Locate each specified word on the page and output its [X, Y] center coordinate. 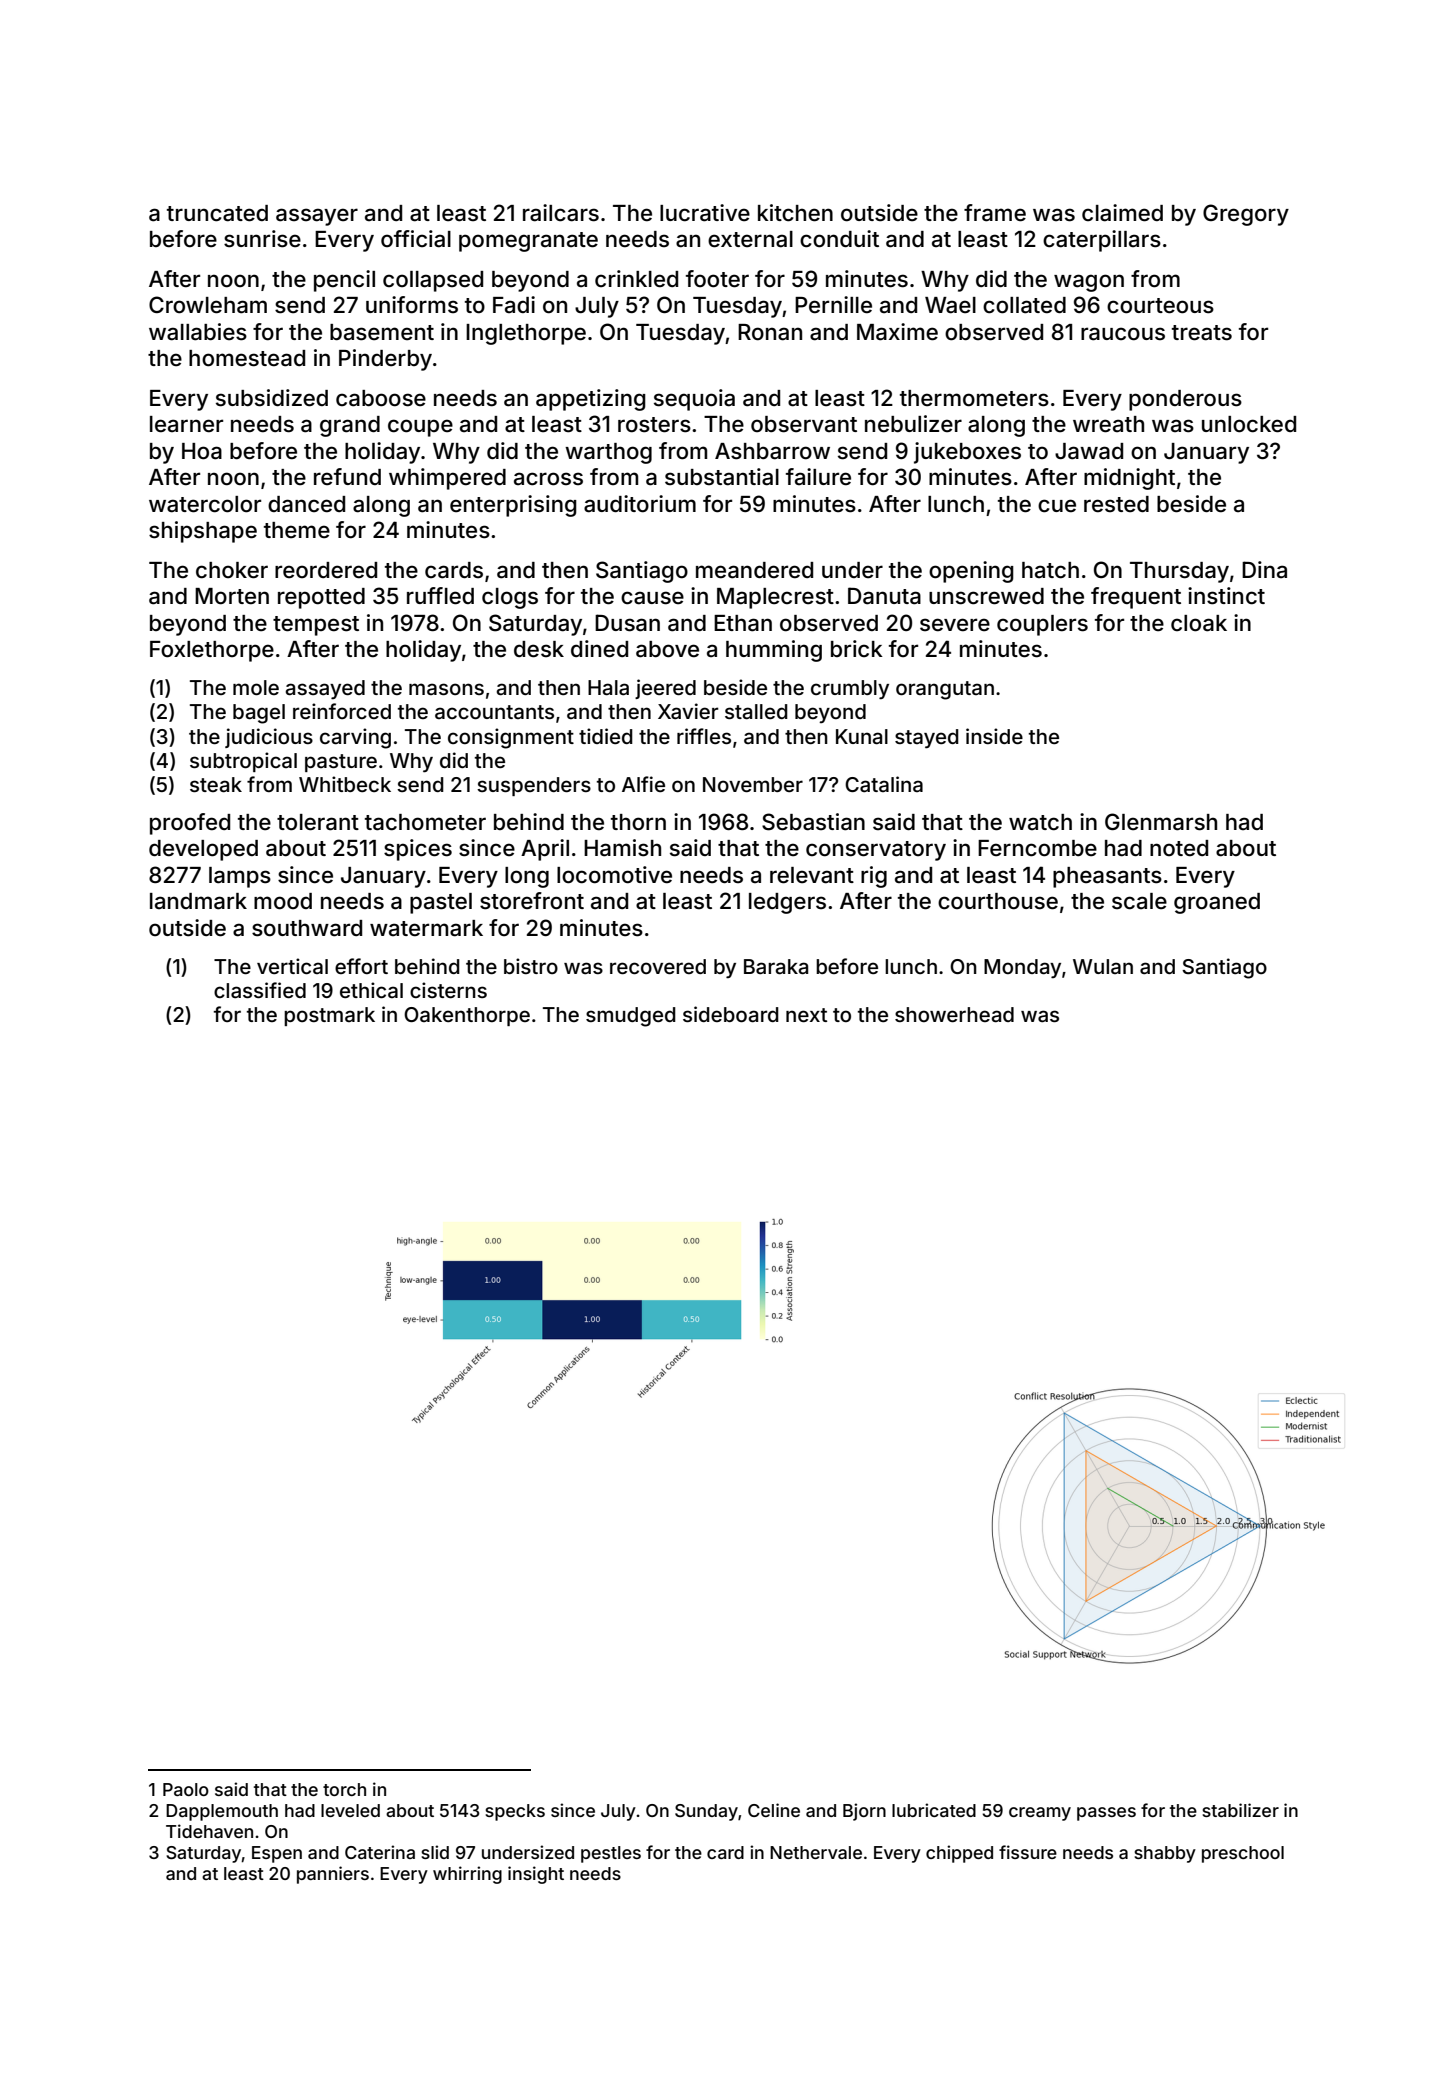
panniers [333, 1875]
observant [804, 424]
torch [344, 1789]
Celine [774, 1810]
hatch [1050, 570]
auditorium [640, 504]
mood [283, 901]
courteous [1160, 306]
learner [186, 424]
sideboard [731, 1014]
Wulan [1103, 966]
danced [306, 504]
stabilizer [1240, 1810]
